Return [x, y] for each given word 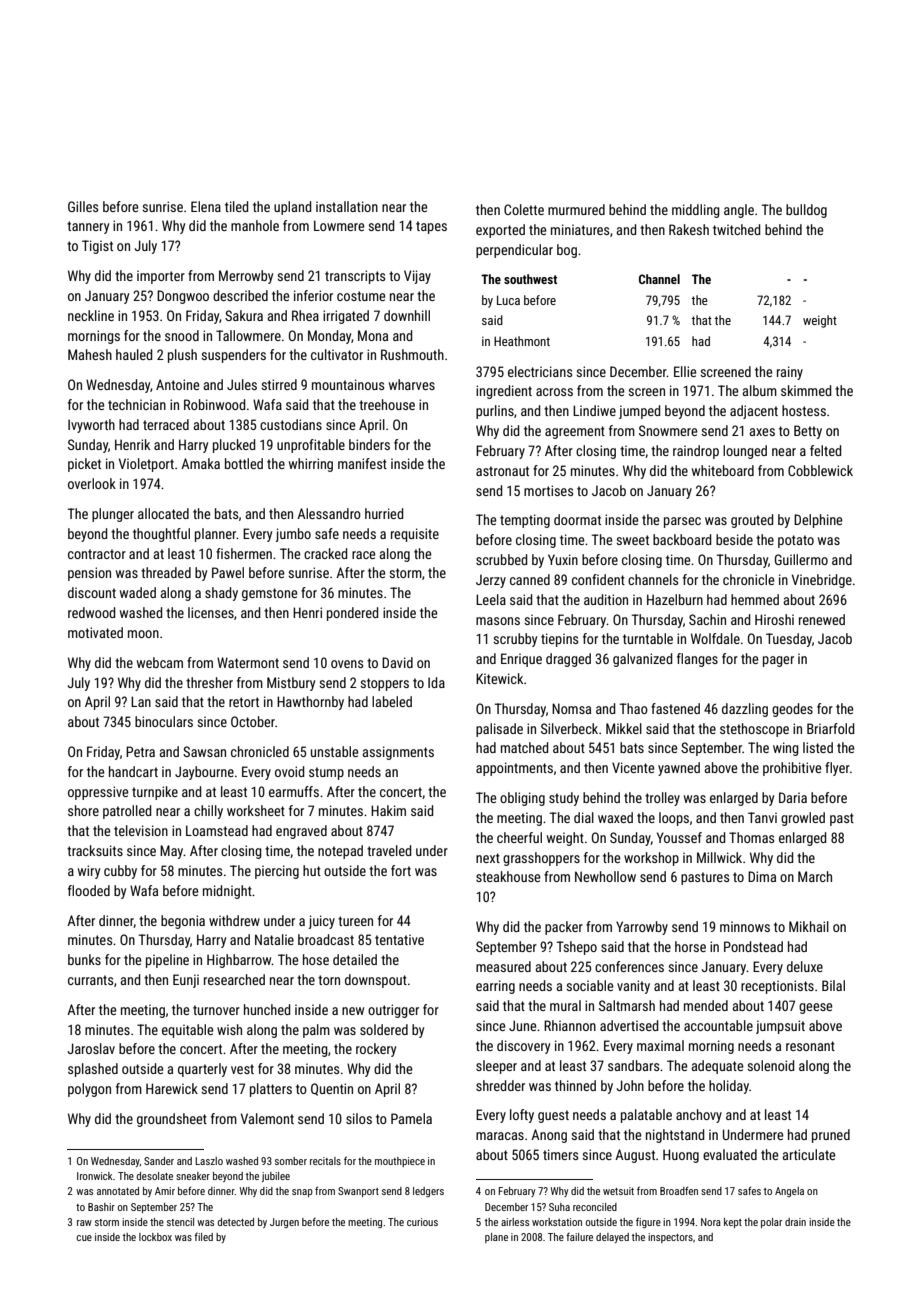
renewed [822, 619]
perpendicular [514, 251]
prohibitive [792, 769]
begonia [183, 922]
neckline [91, 315]
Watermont [248, 662]
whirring [311, 465]
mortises [548, 490]
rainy [790, 373]
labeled [392, 701]
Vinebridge [822, 581]
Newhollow [605, 876]
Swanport [358, 1192]
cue [84, 1238]
